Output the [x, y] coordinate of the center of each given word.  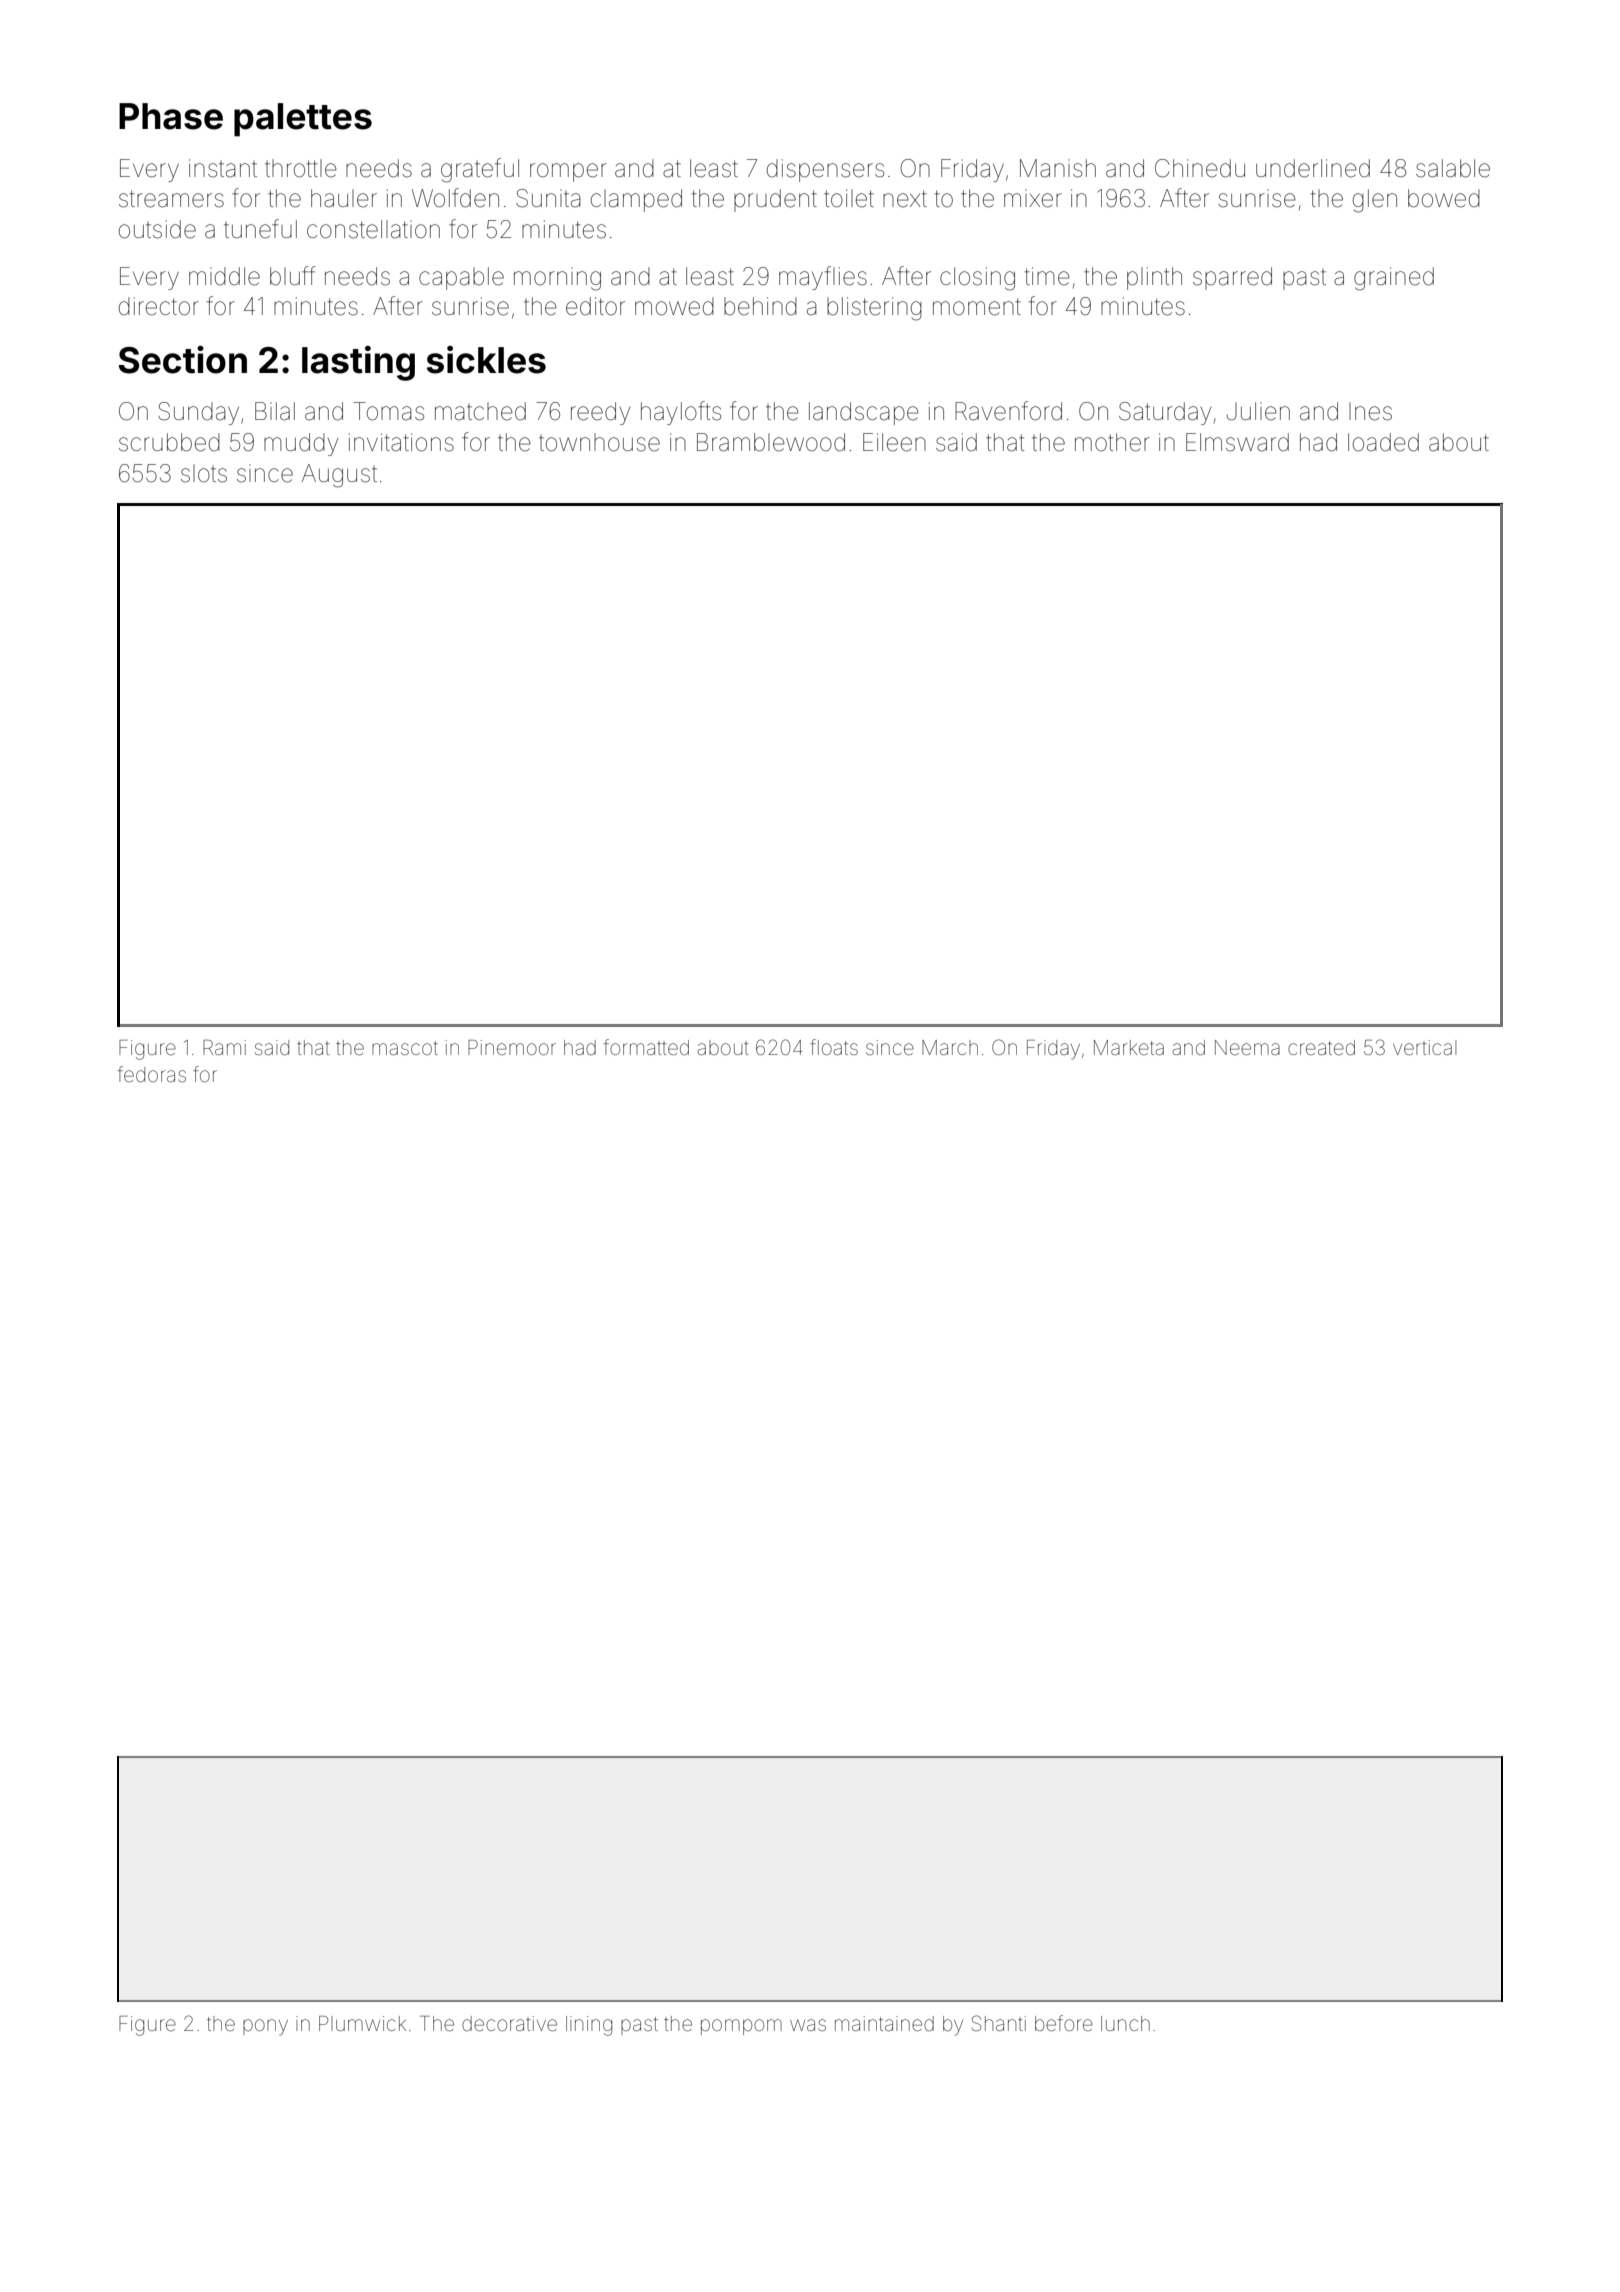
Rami [224, 1047]
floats [834, 1047]
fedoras [152, 1074]
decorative [509, 2024]
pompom [741, 2027]
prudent [775, 200]
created [1321, 1047]
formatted [646, 1047]
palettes [303, 120]
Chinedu [1200, 168]
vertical [1424, 1047]
